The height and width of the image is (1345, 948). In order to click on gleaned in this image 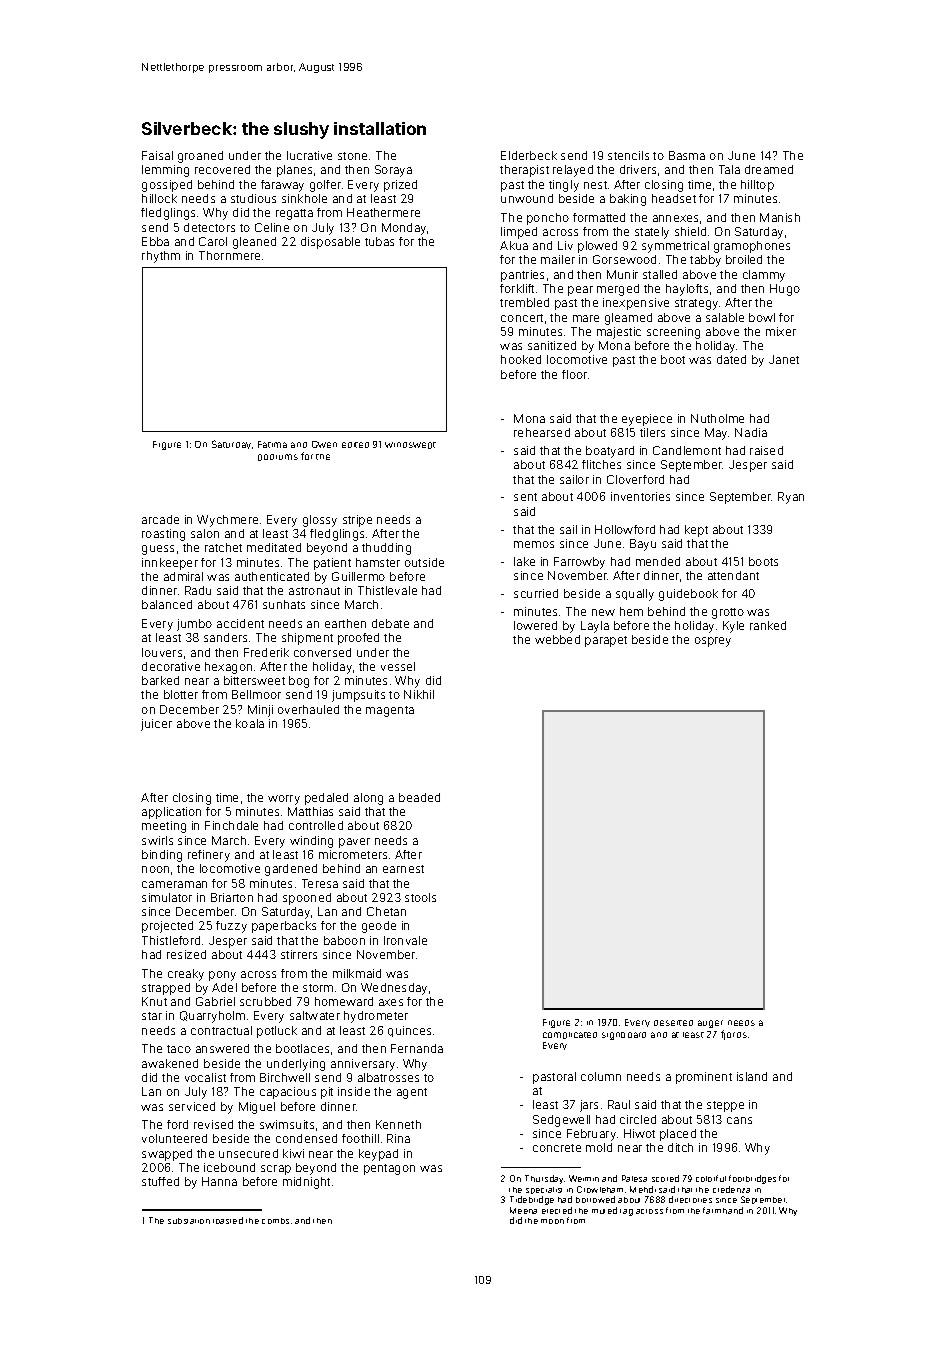, I will do `click(254, 243)`.
